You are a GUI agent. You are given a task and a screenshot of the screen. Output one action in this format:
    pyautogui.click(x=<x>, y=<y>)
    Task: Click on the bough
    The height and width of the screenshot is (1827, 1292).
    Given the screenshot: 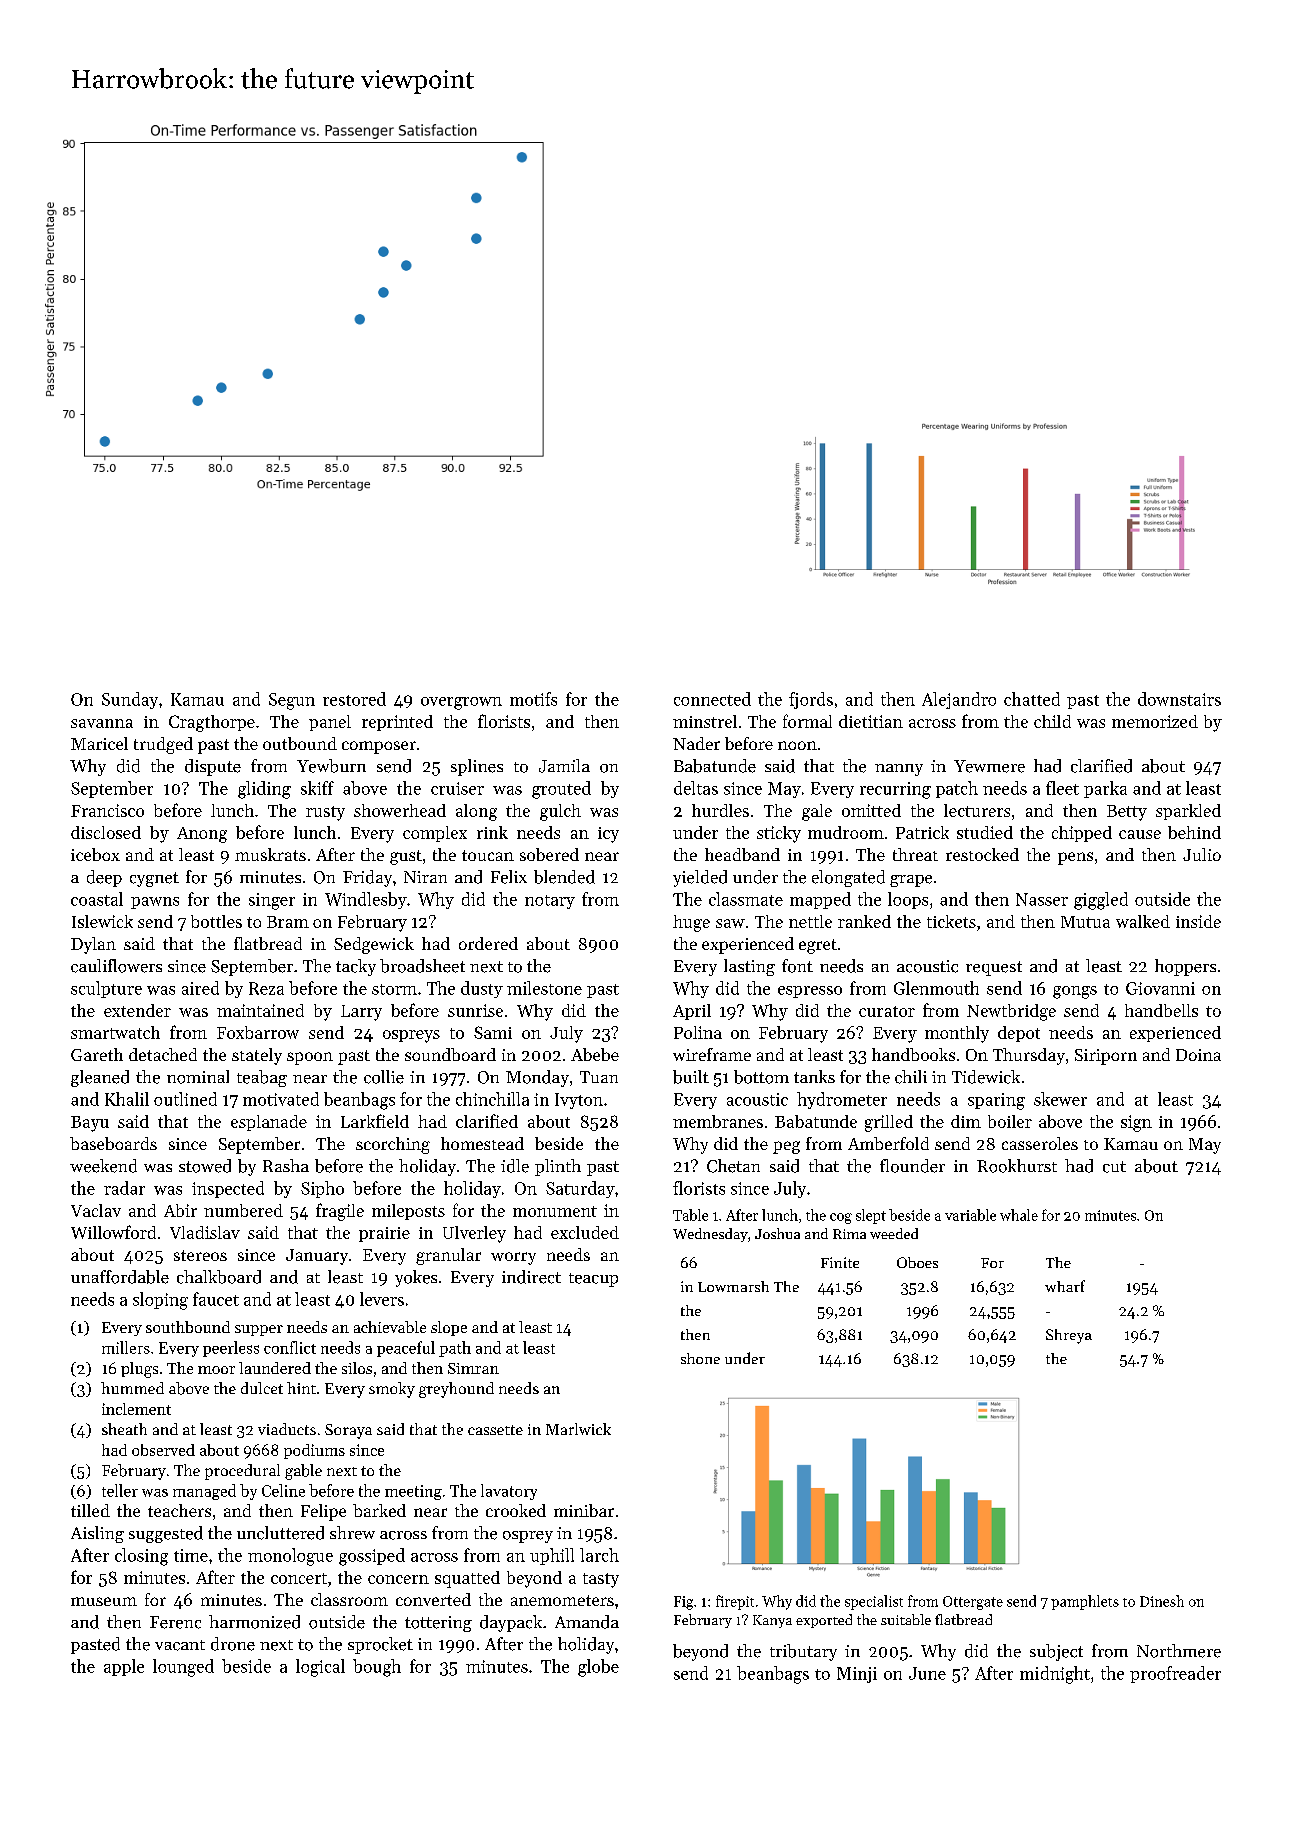 What is the action you would take?
    pyautogui.click(x=377, y=1668)
